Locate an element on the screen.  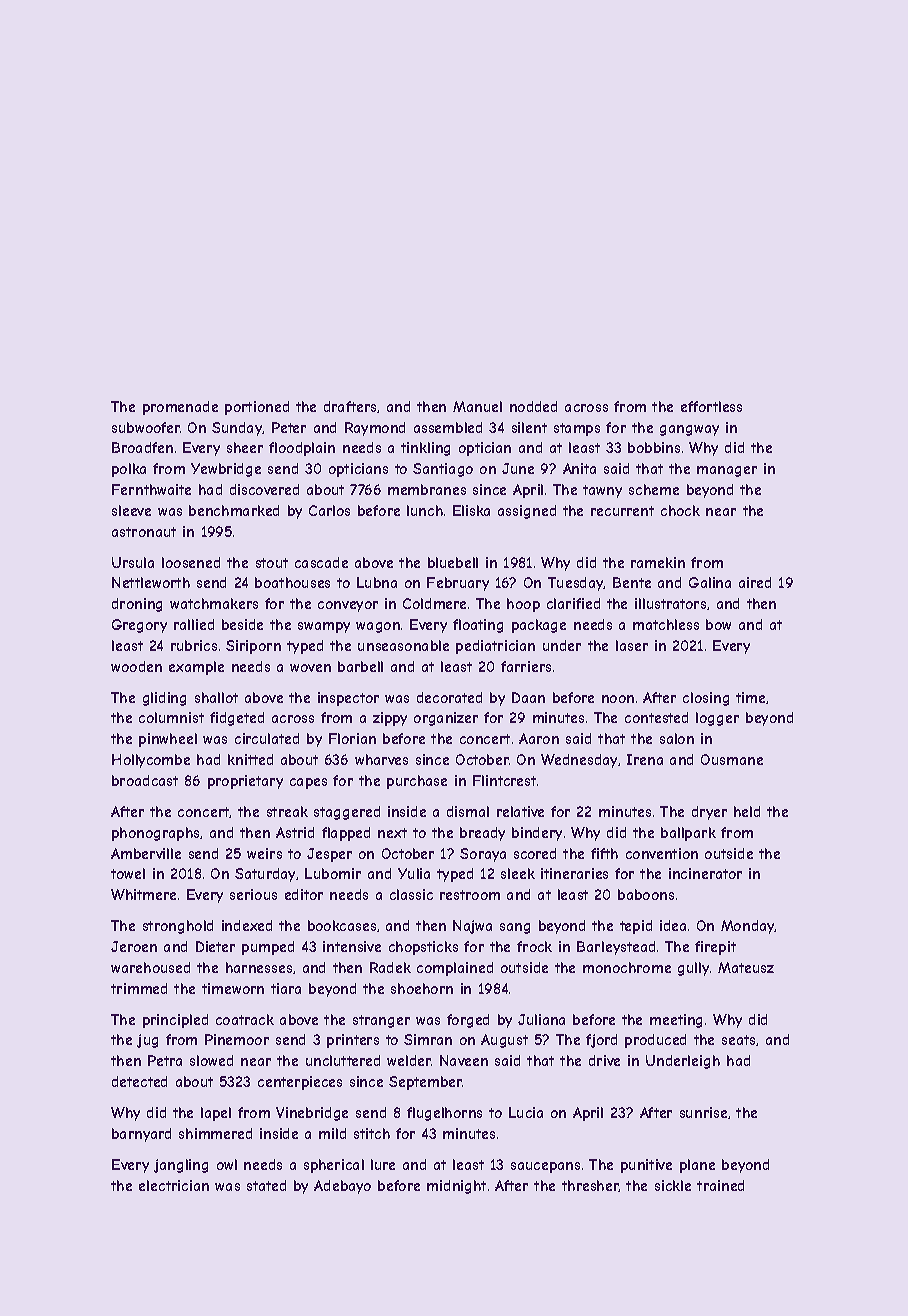
promenade is located at coordinates (180, 408).
